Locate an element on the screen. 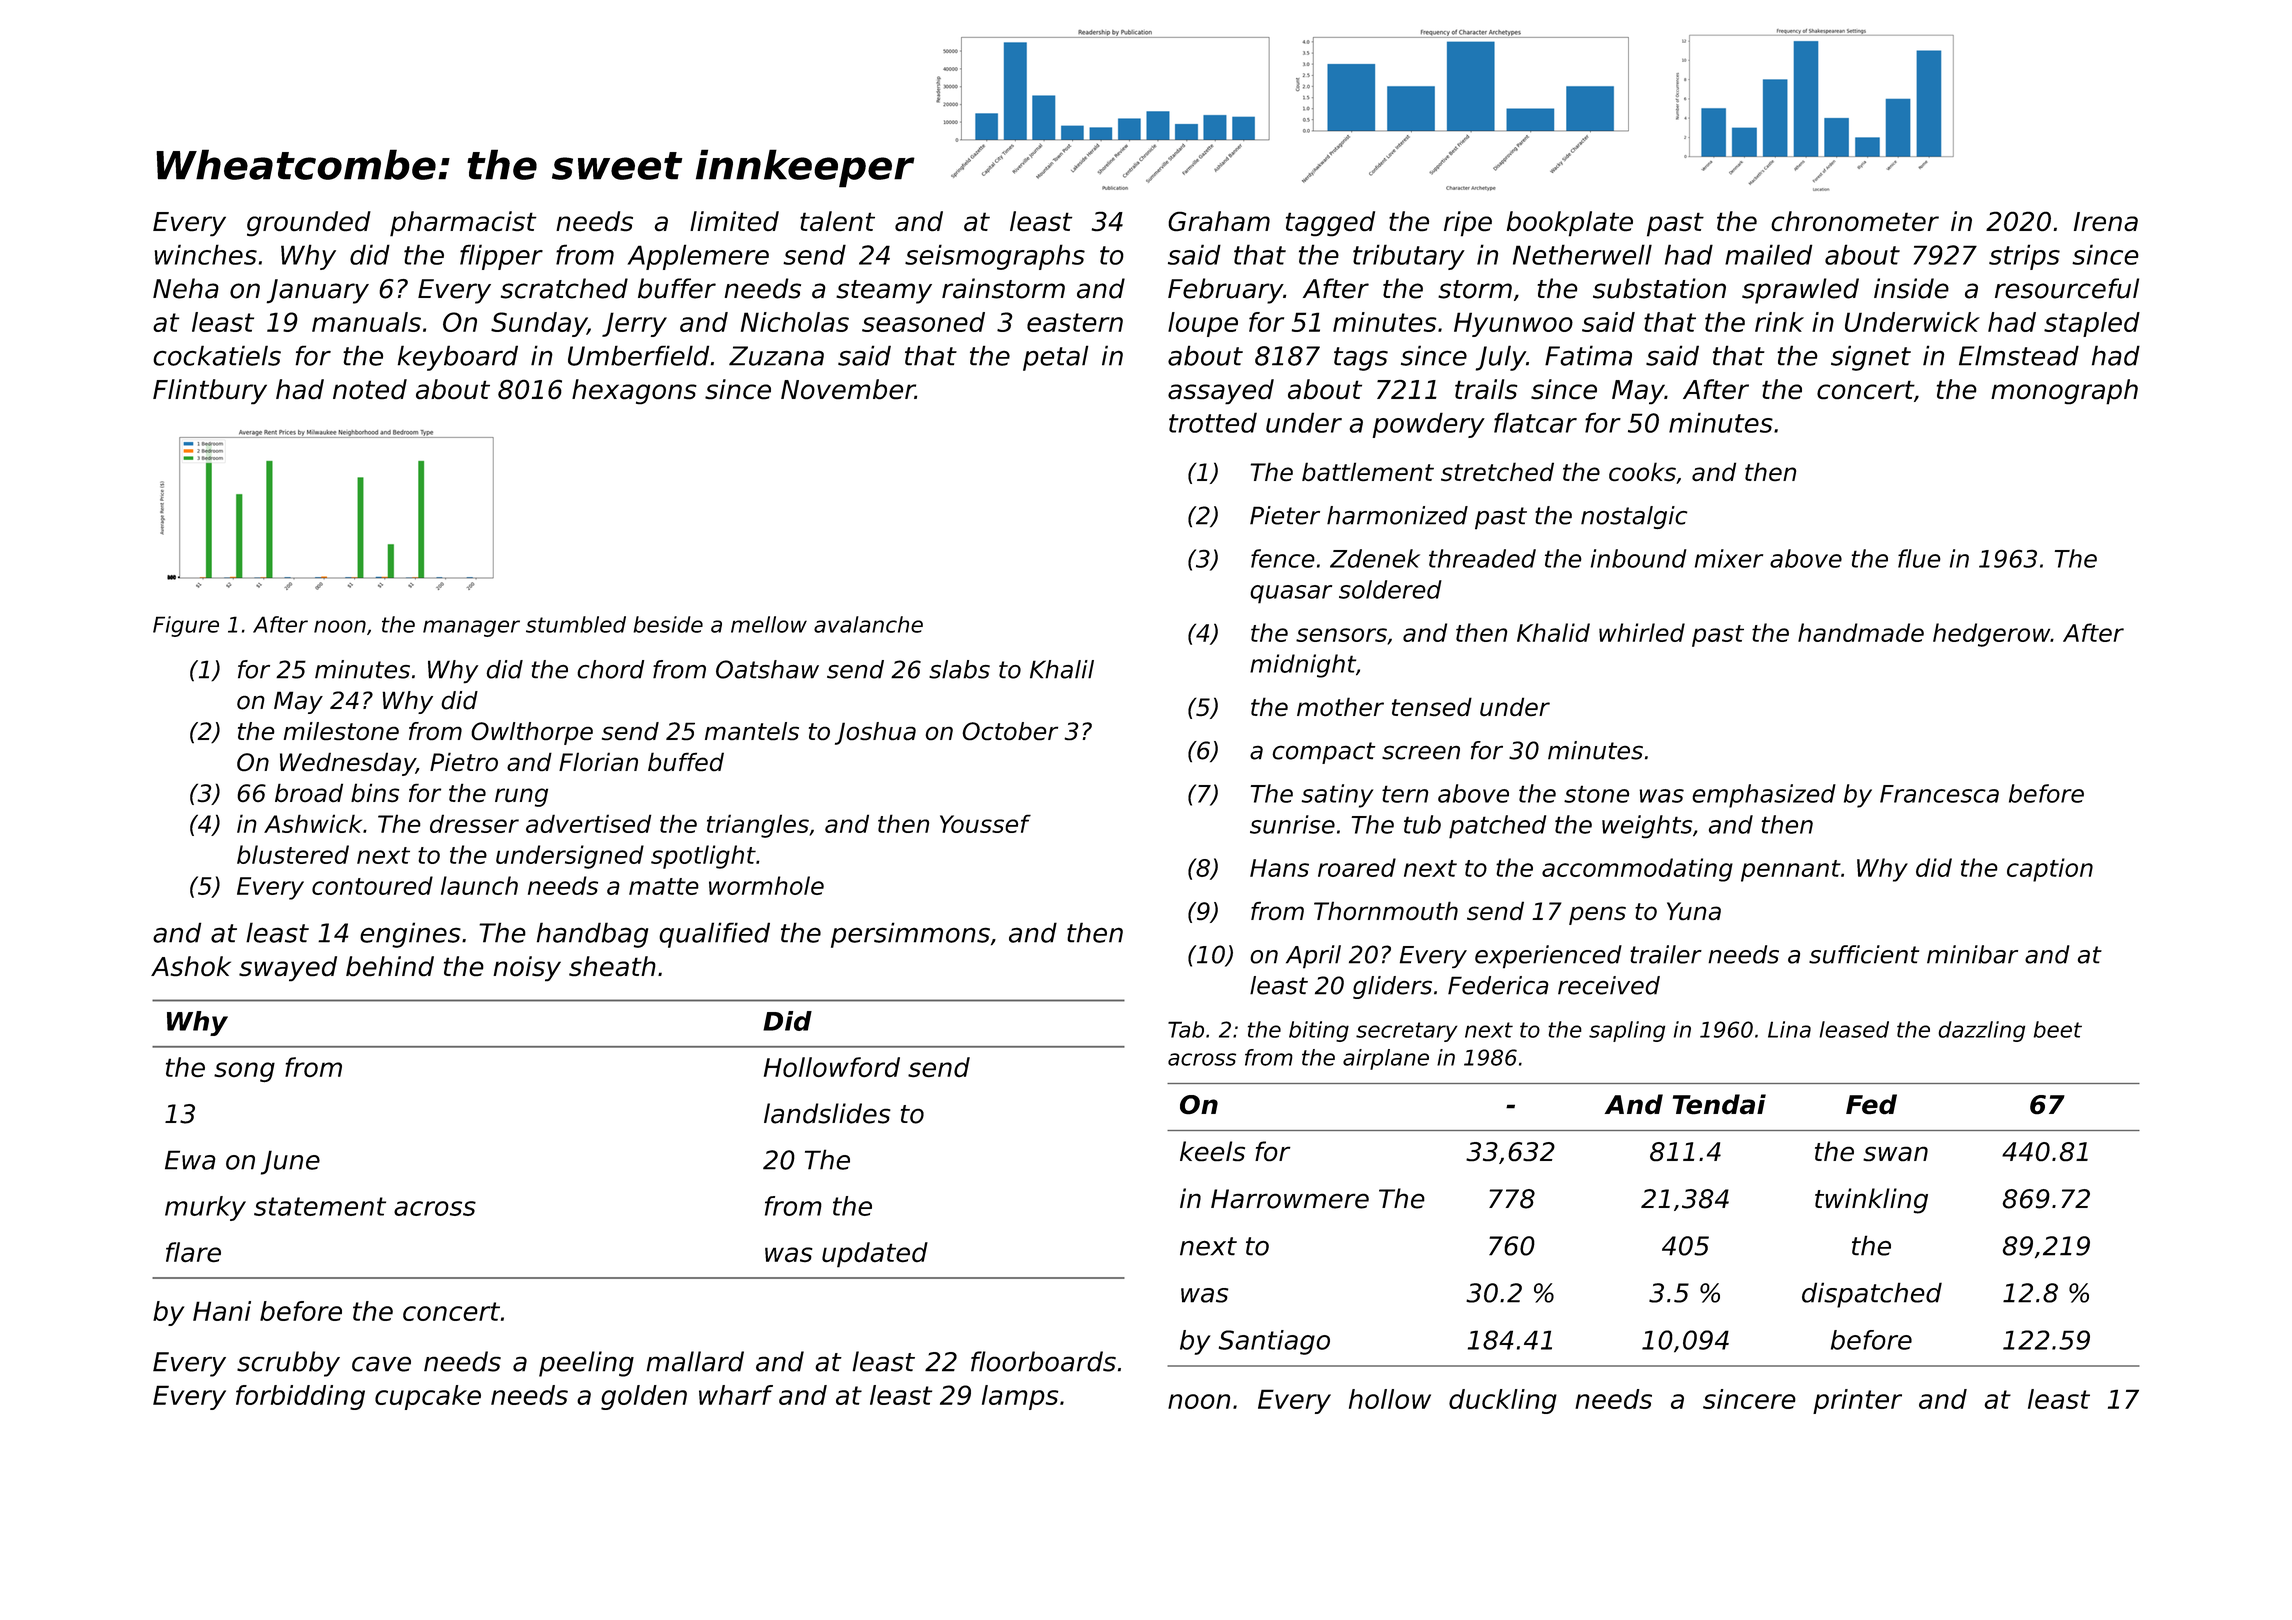 The image size is (2292, 1620). Graham is located at coordinates (1219, 221).
